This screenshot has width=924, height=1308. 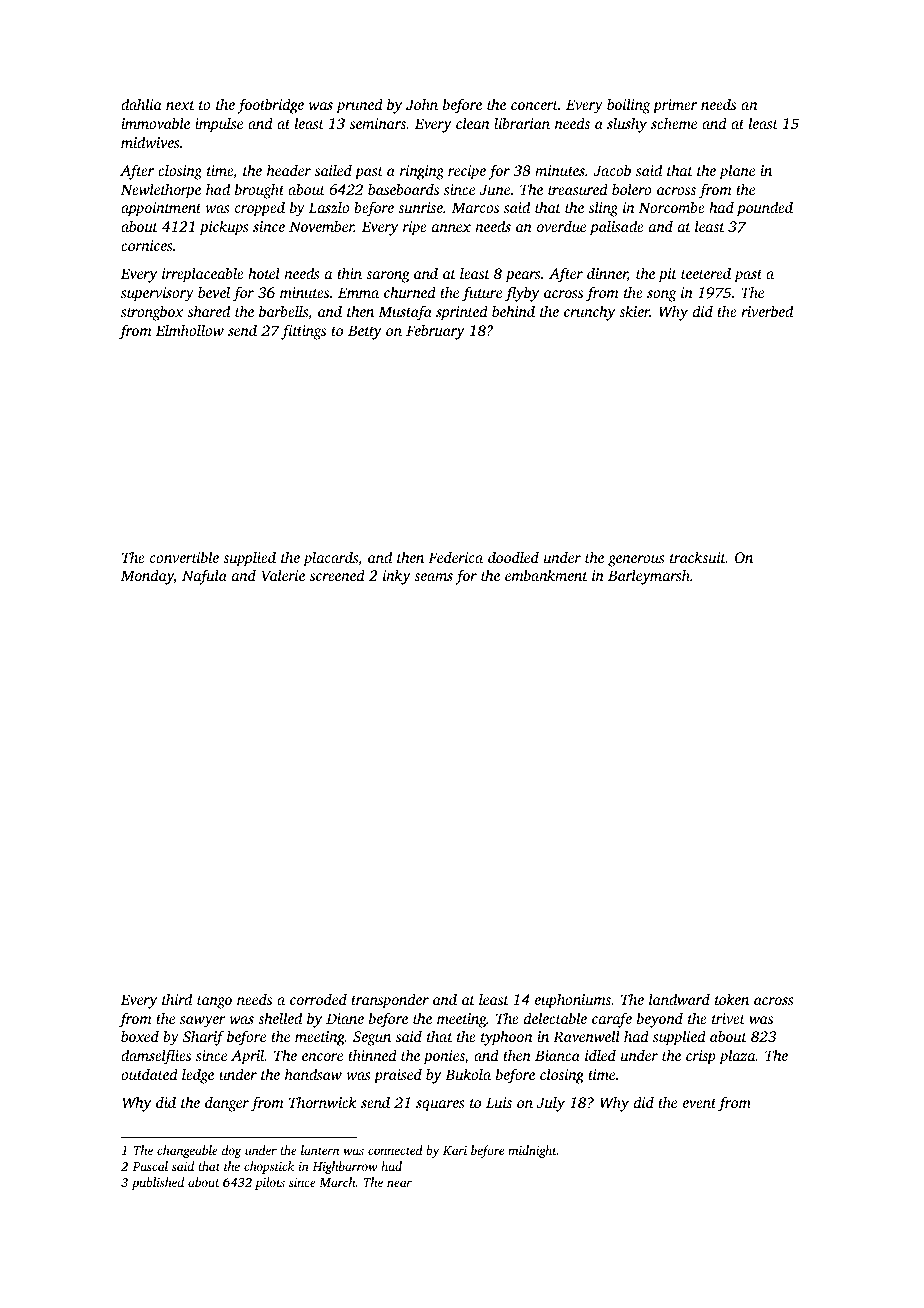 What do you see at coordinates (649, 577) in the screenshot?
I see `Barleymarsh` at bounding box center [649, 577].
